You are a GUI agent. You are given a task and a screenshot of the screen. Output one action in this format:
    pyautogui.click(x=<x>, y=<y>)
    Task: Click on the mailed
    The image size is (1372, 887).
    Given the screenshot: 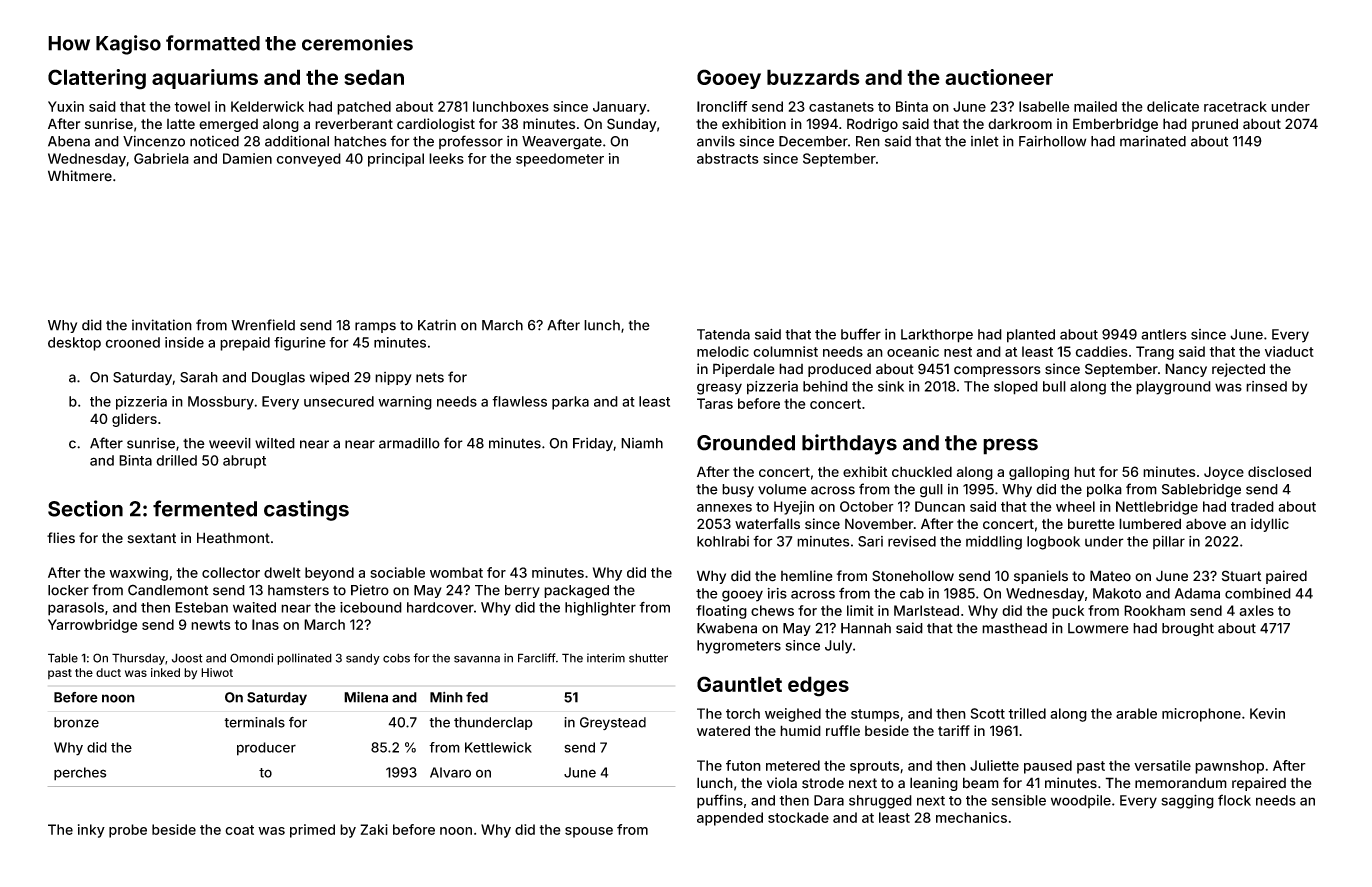 What is the action you would take?
    pyautogui.click(x=1095, y=106)
